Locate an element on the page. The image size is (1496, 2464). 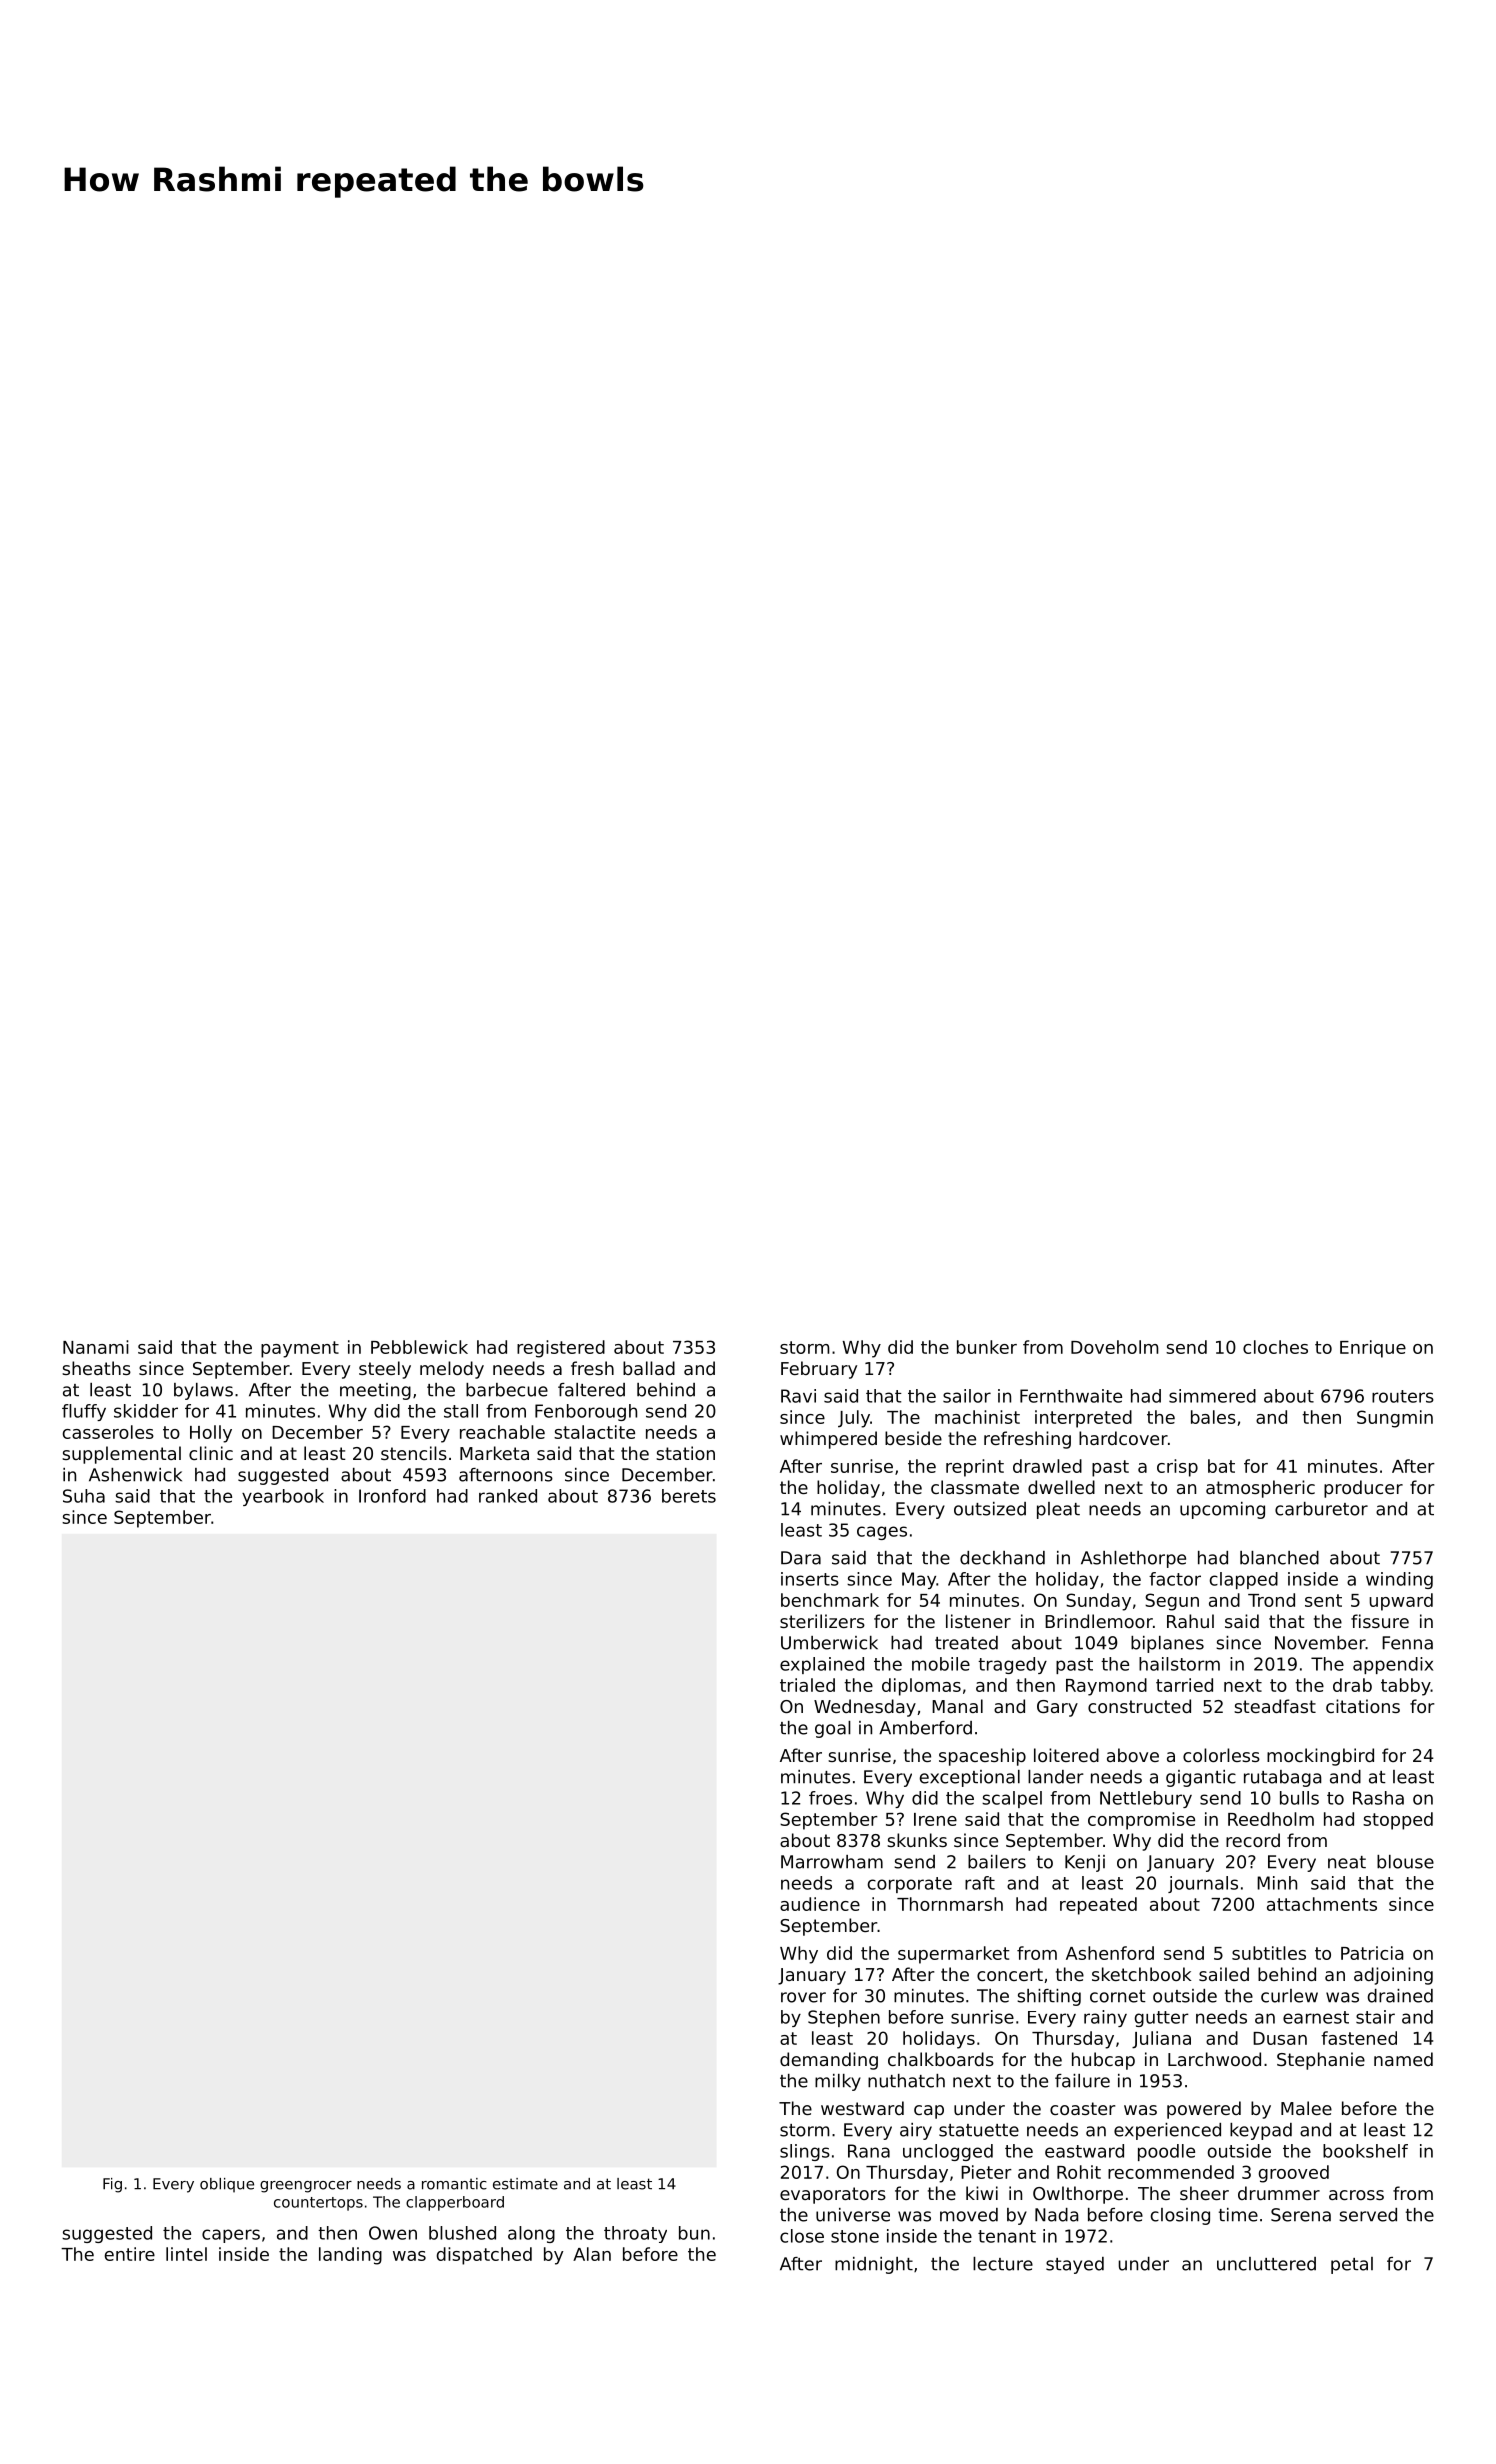
tragedy is located at coordinates (1012, 1665).
